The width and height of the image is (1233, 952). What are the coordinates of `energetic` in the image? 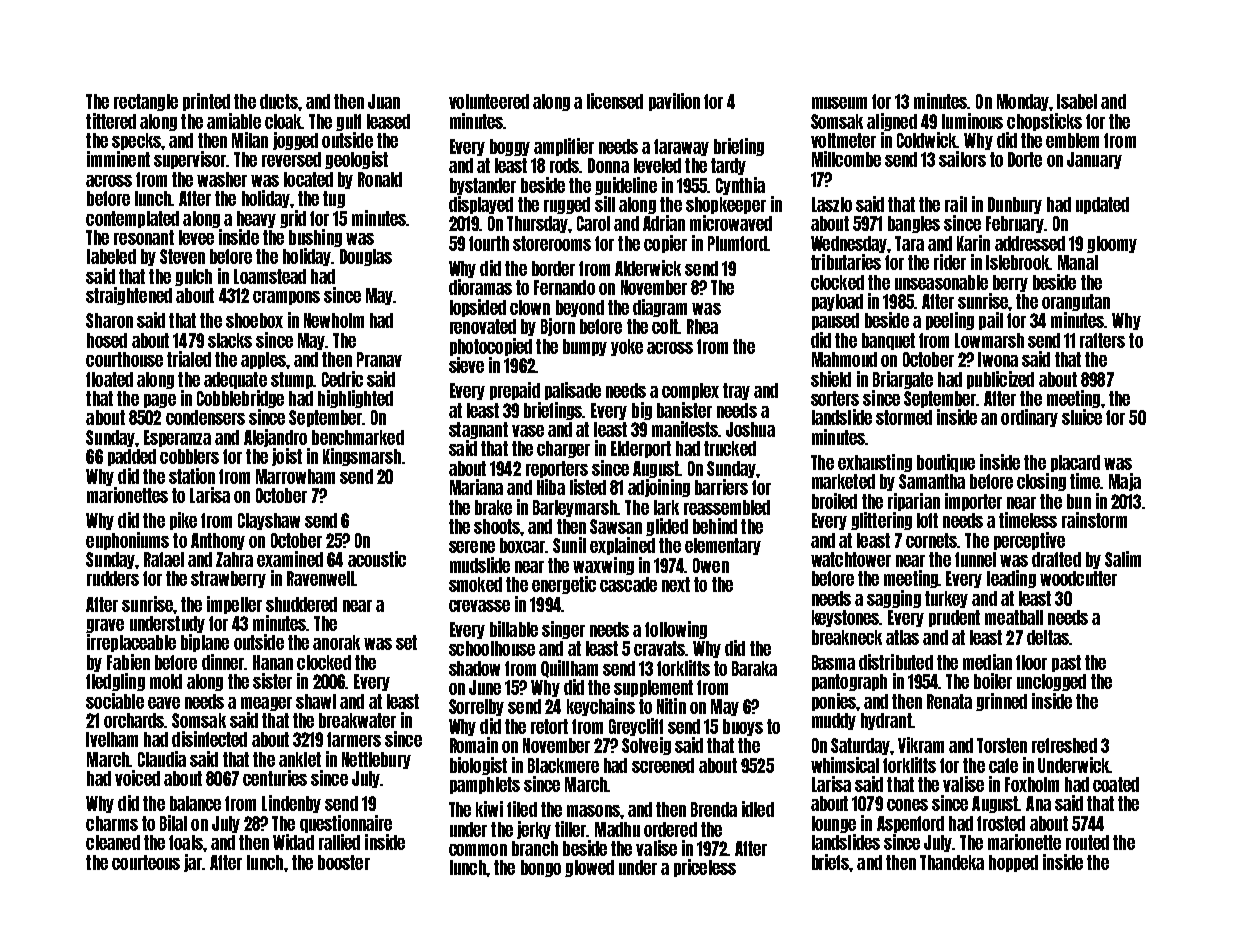 It's located at (564, 585).
